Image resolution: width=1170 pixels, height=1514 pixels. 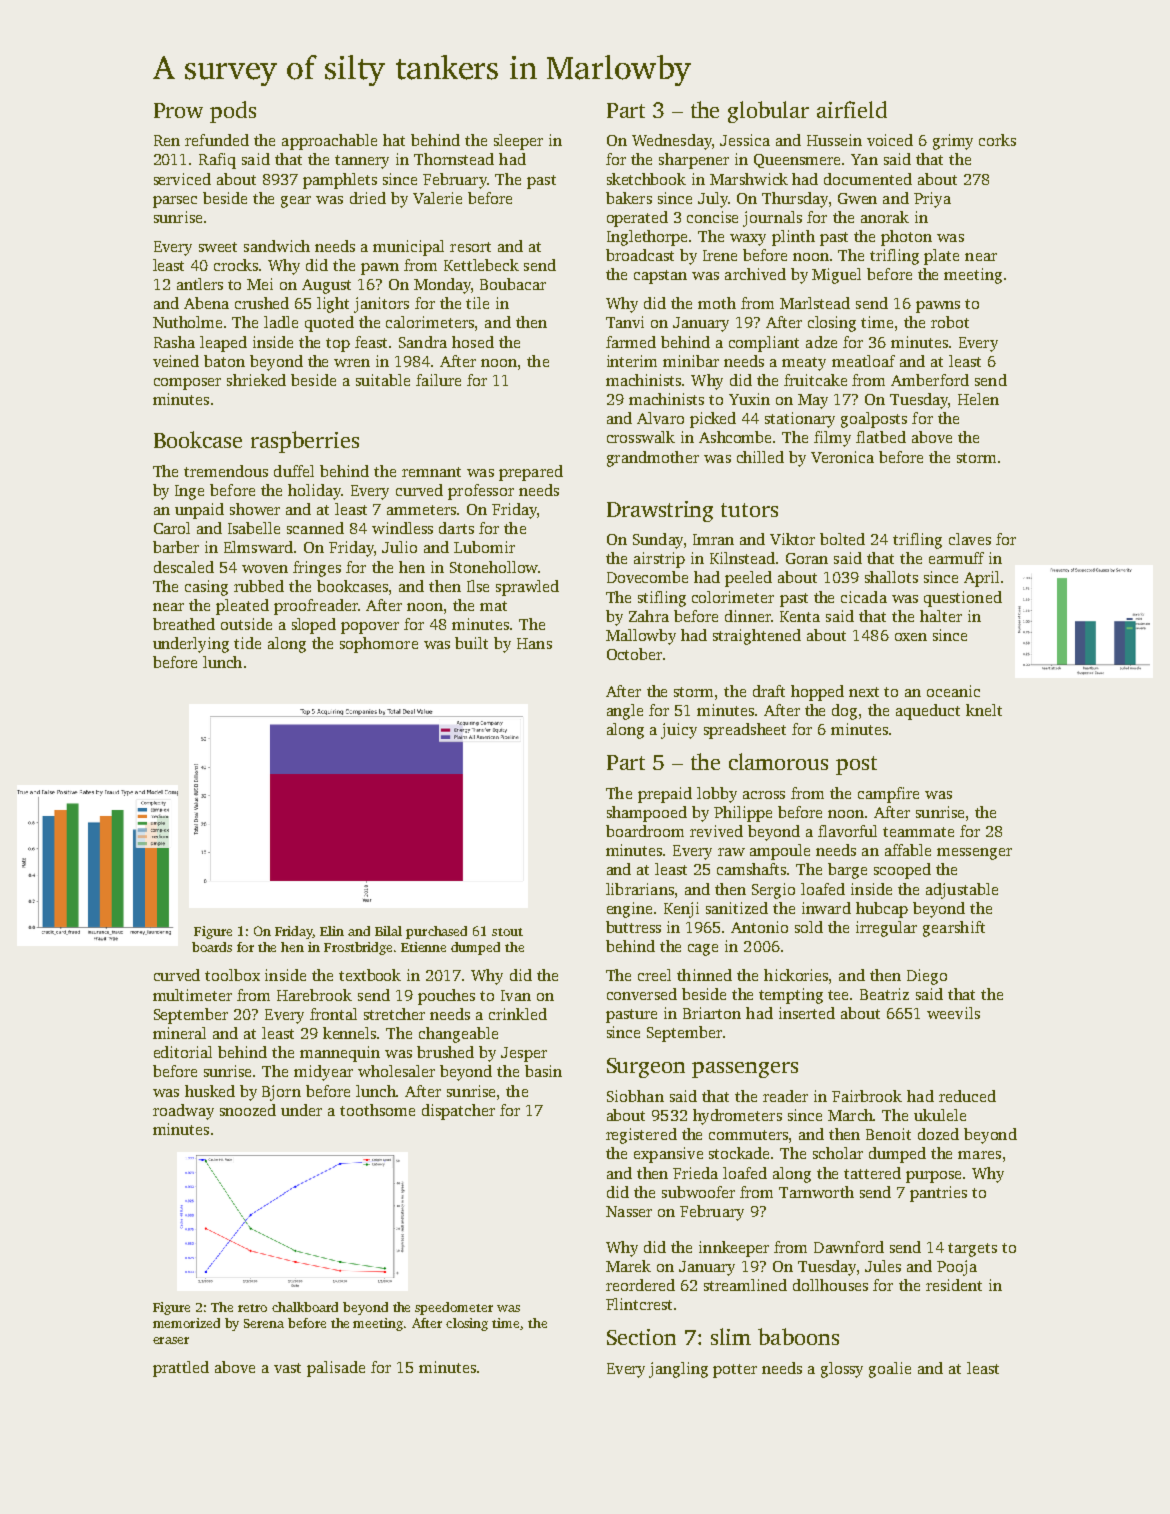 I want to click on Nasser, so click(x=629, y=1211).
